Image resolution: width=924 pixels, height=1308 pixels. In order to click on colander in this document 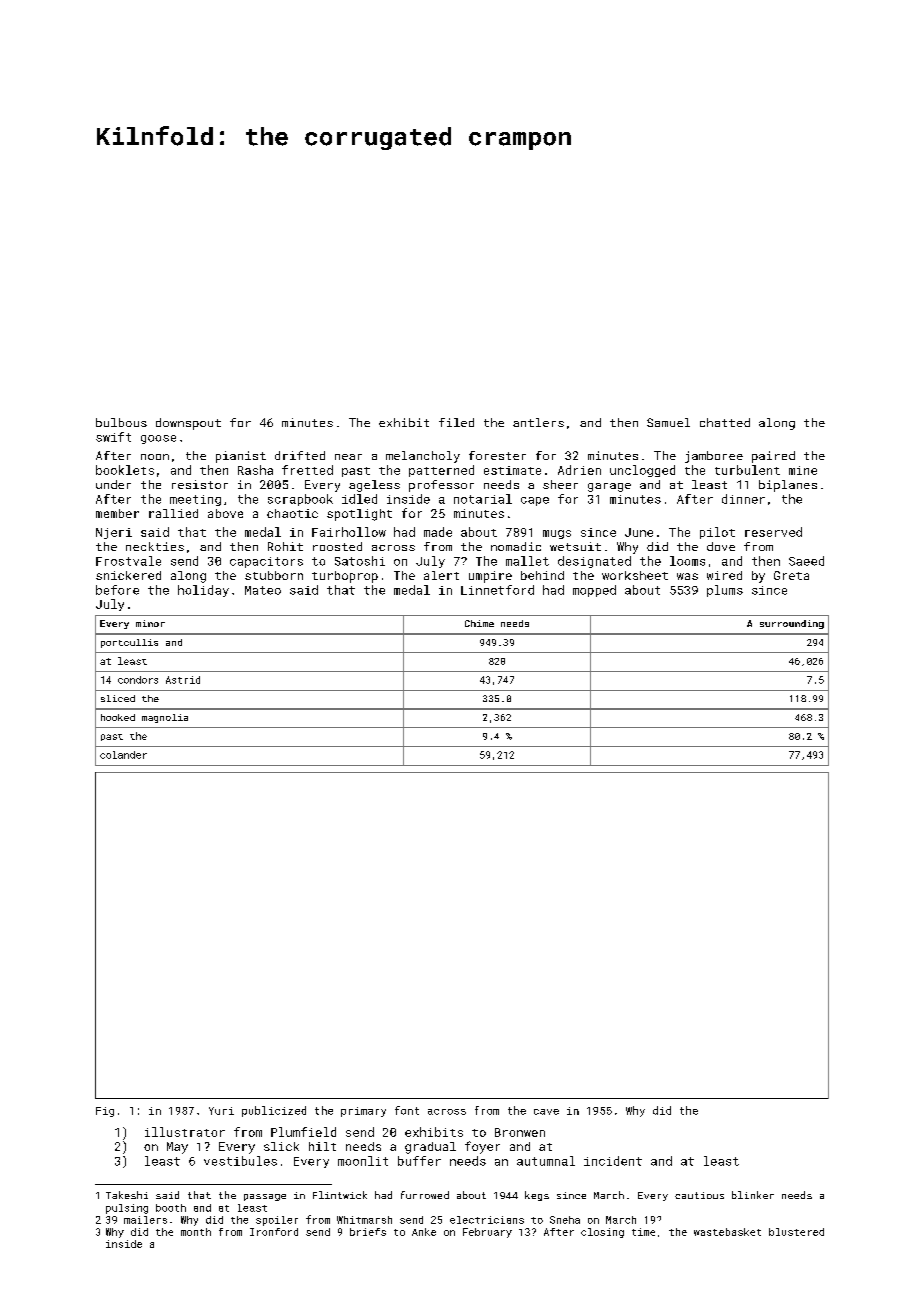, I will do `click(123, 755)`.
